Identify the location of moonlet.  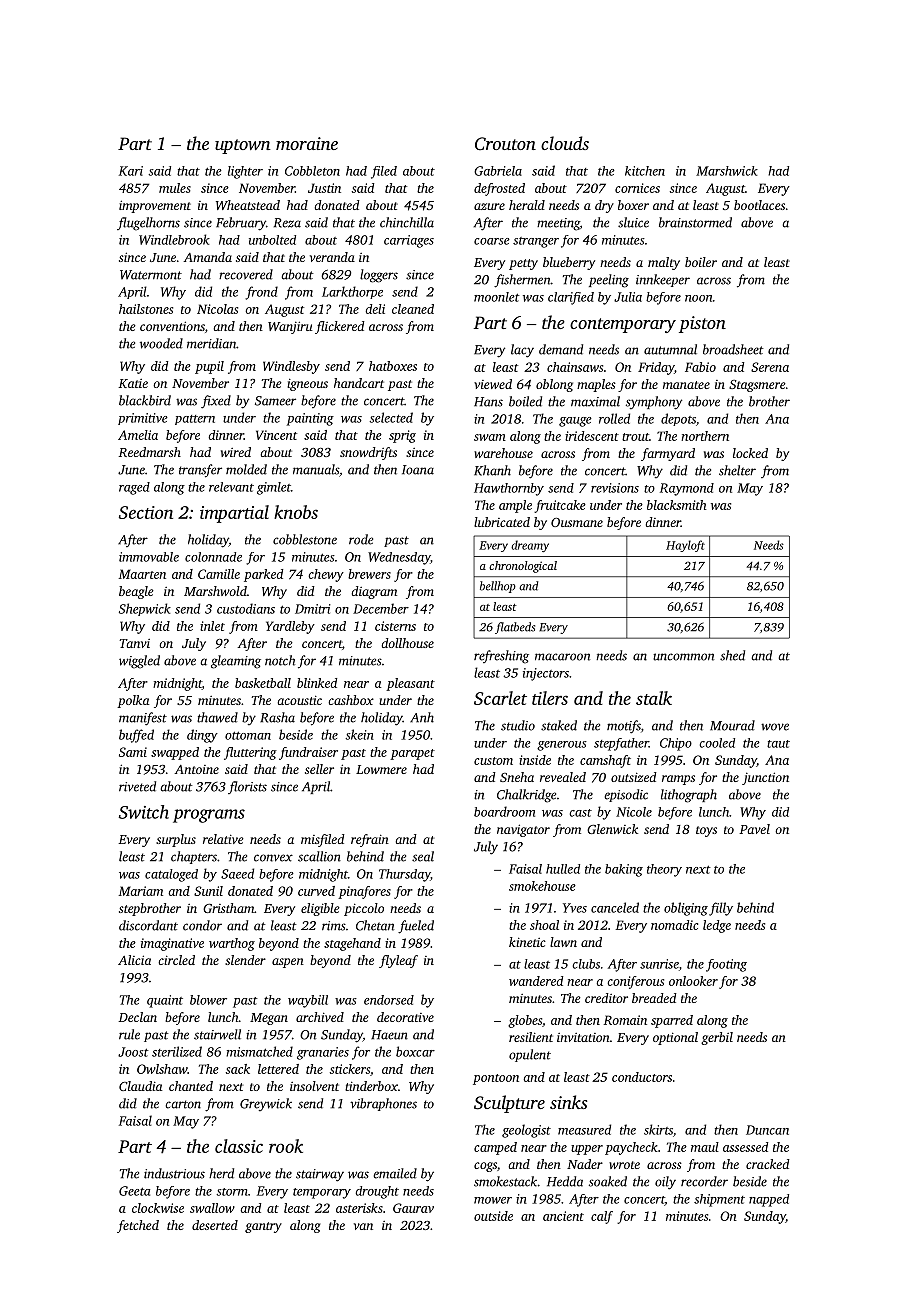
(497, 297).
